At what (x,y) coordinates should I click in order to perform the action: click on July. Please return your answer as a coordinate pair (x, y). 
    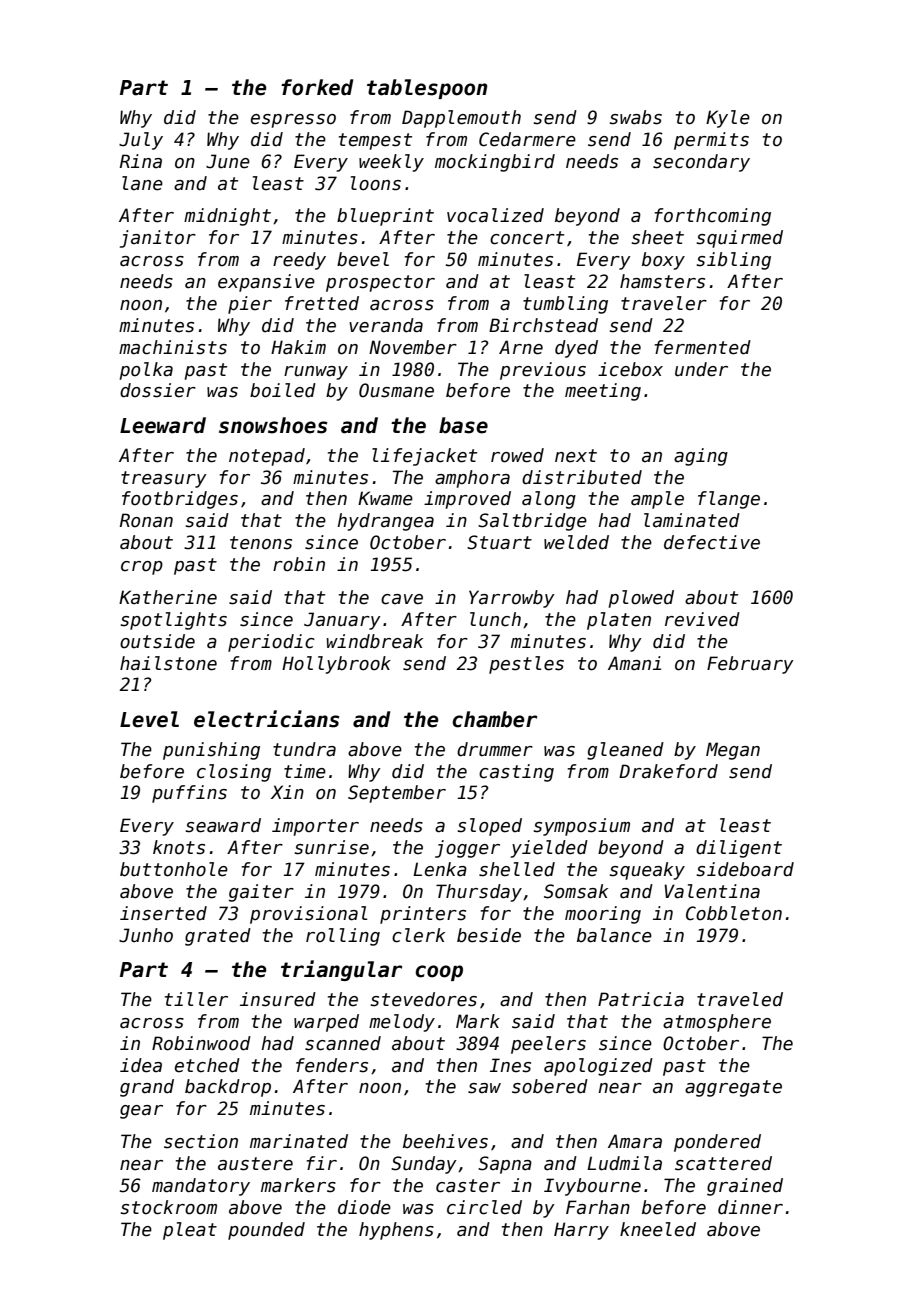
    Looking at the image, I should click on (141, 141).
